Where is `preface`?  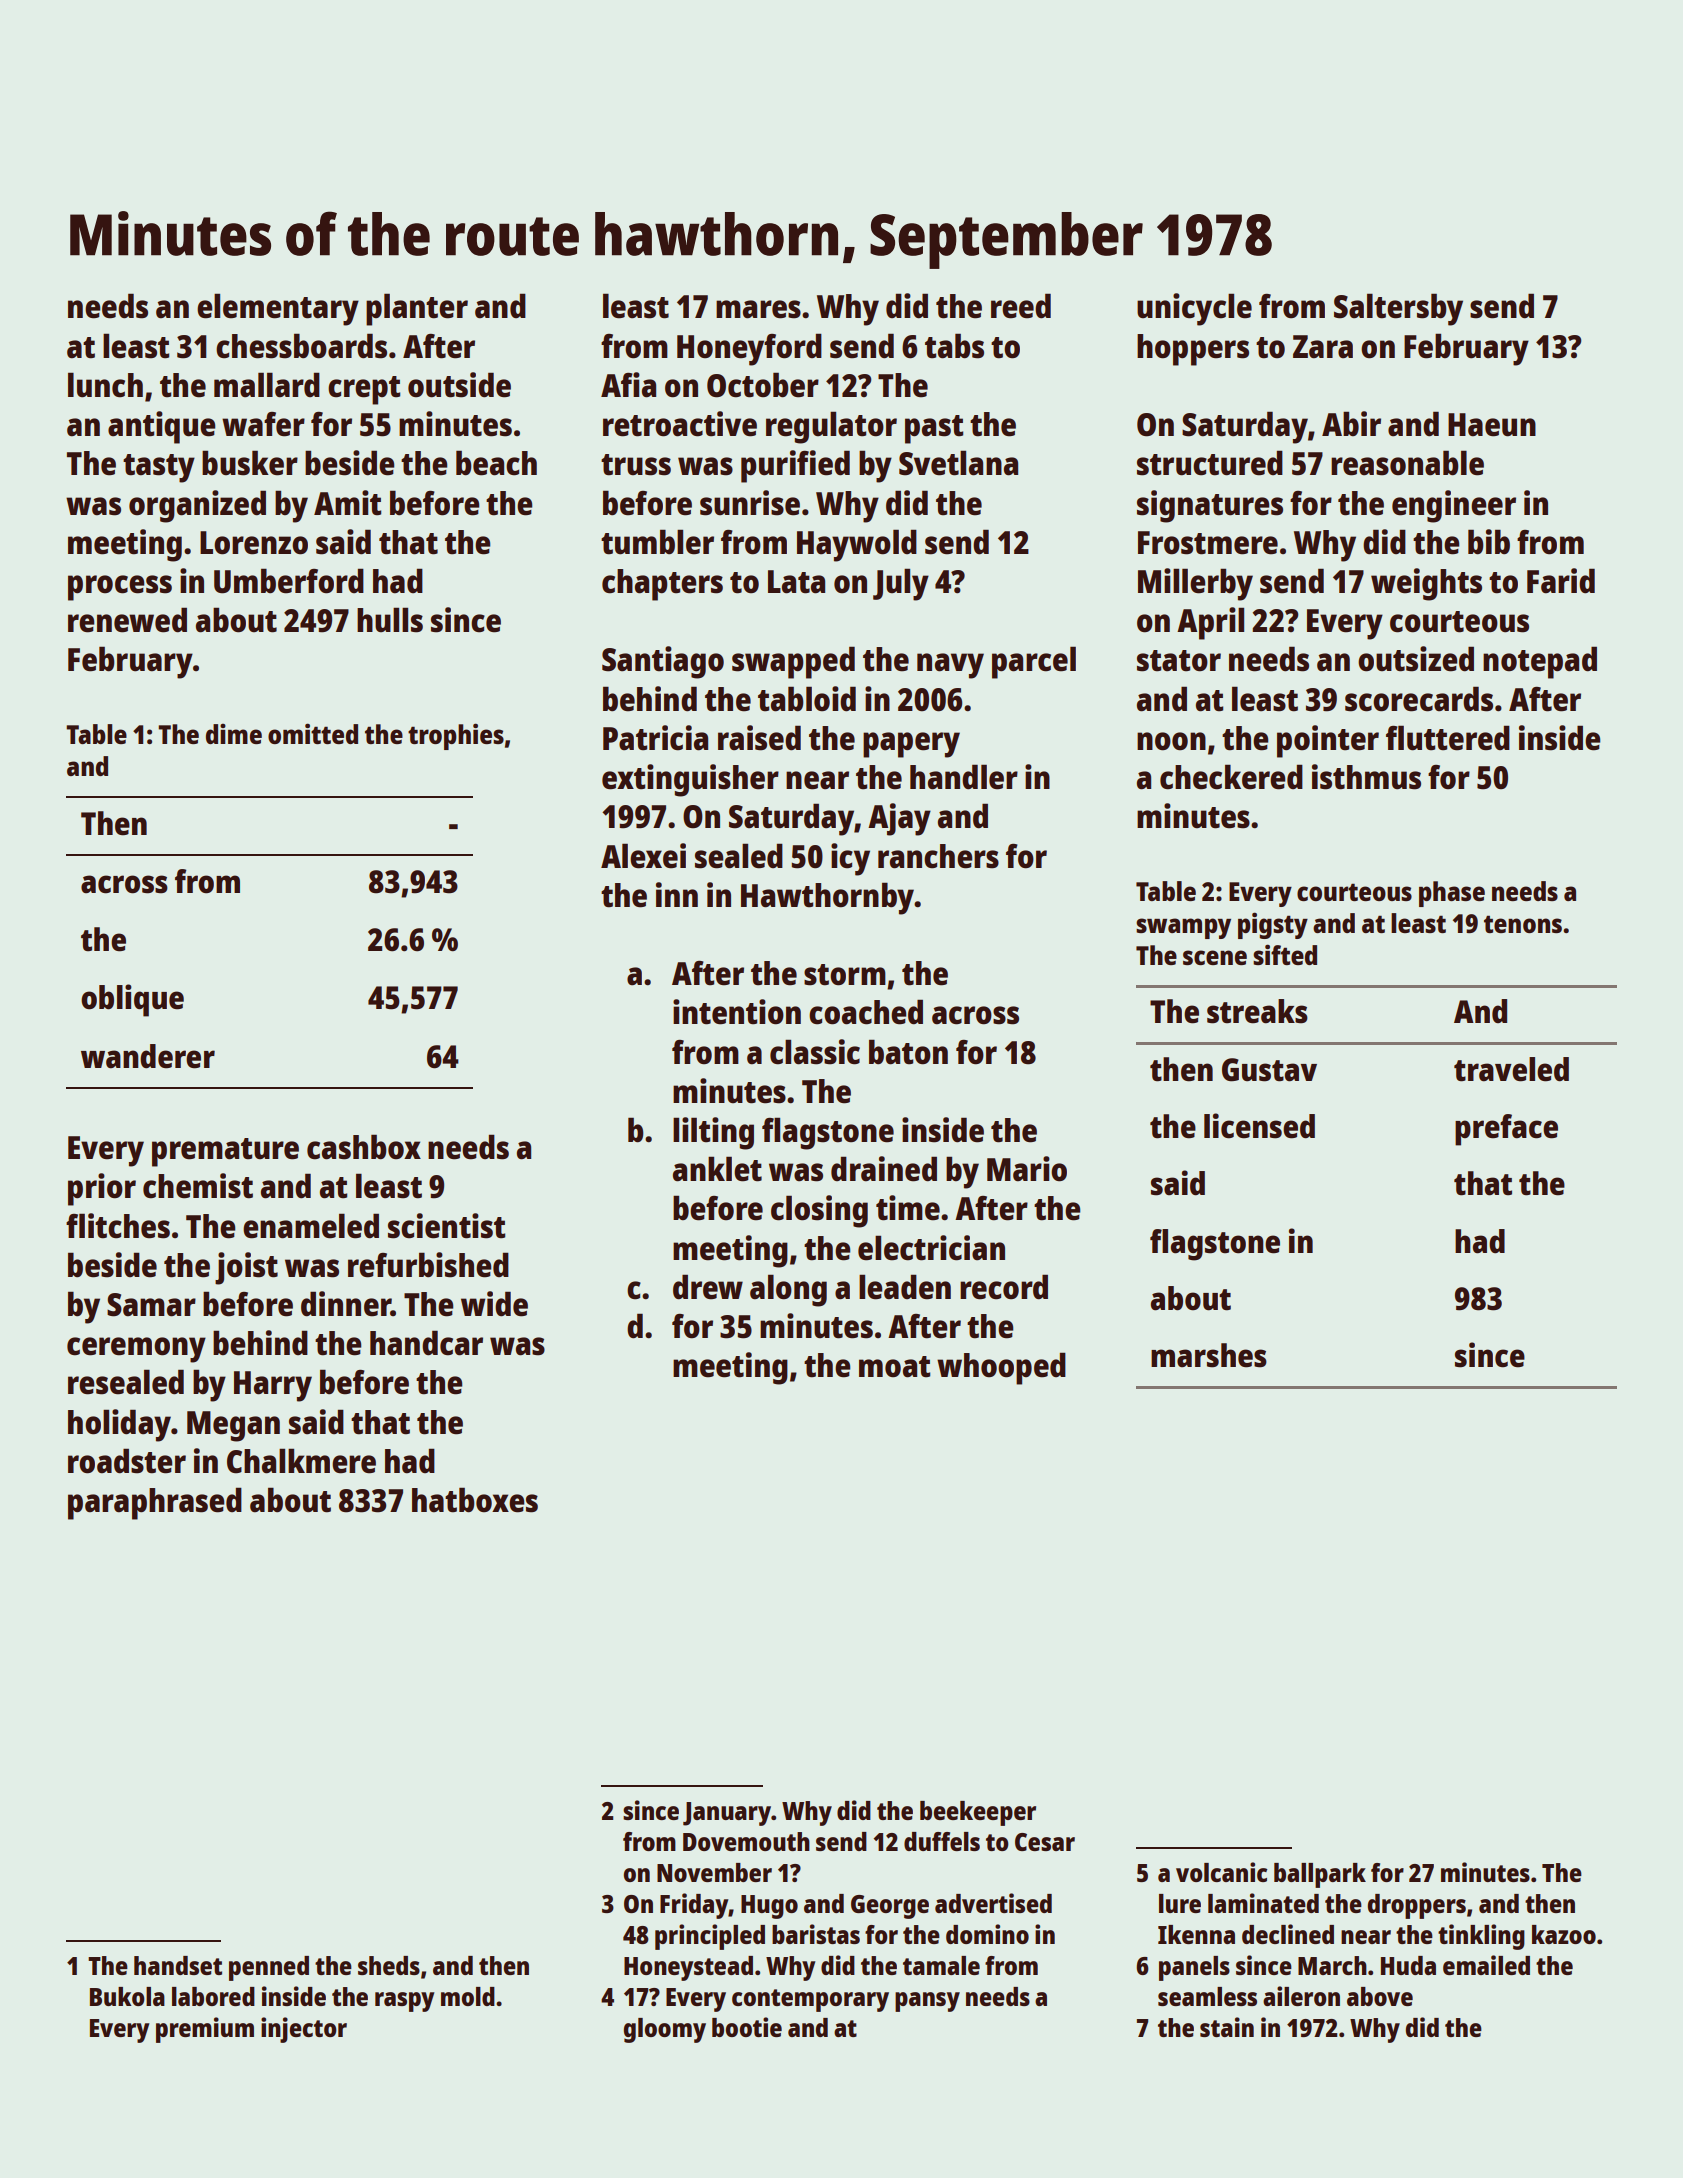 preface is located at coordinates (1506, 1130).
